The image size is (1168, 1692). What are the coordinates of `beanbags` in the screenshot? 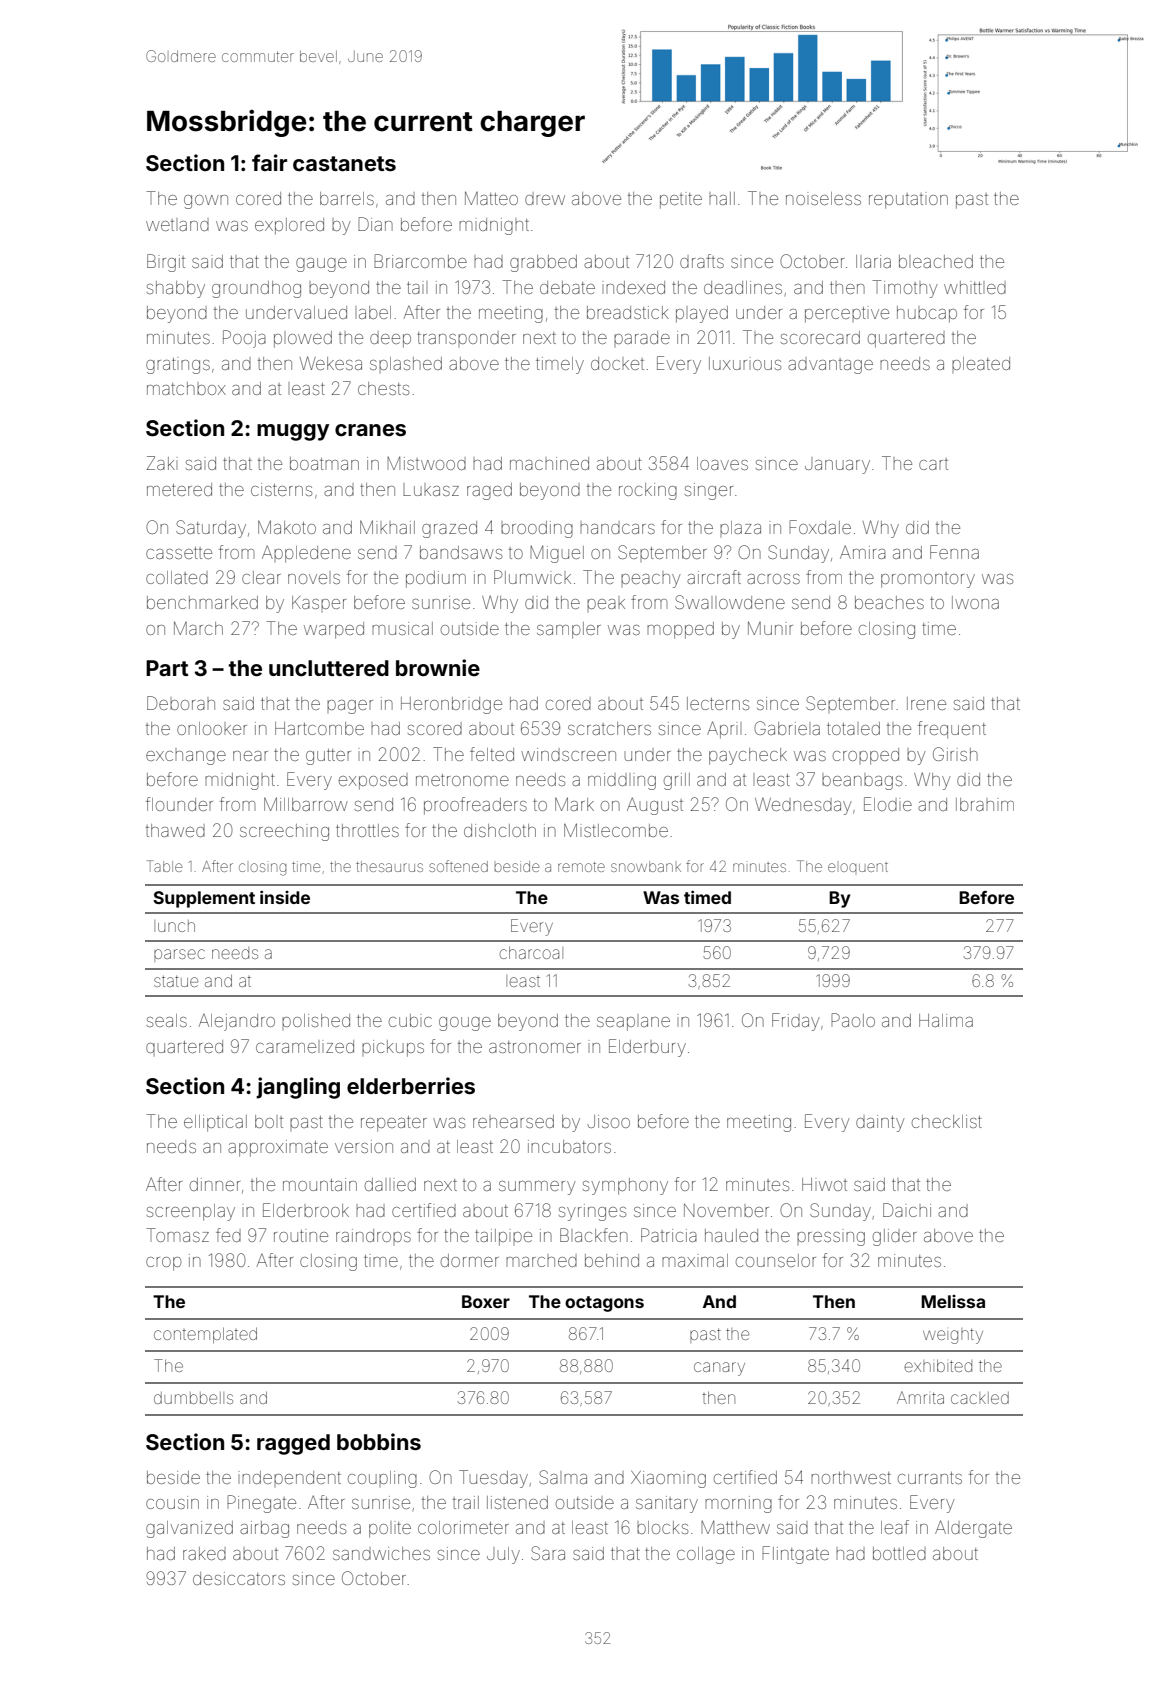 It's located at (862, 783).
